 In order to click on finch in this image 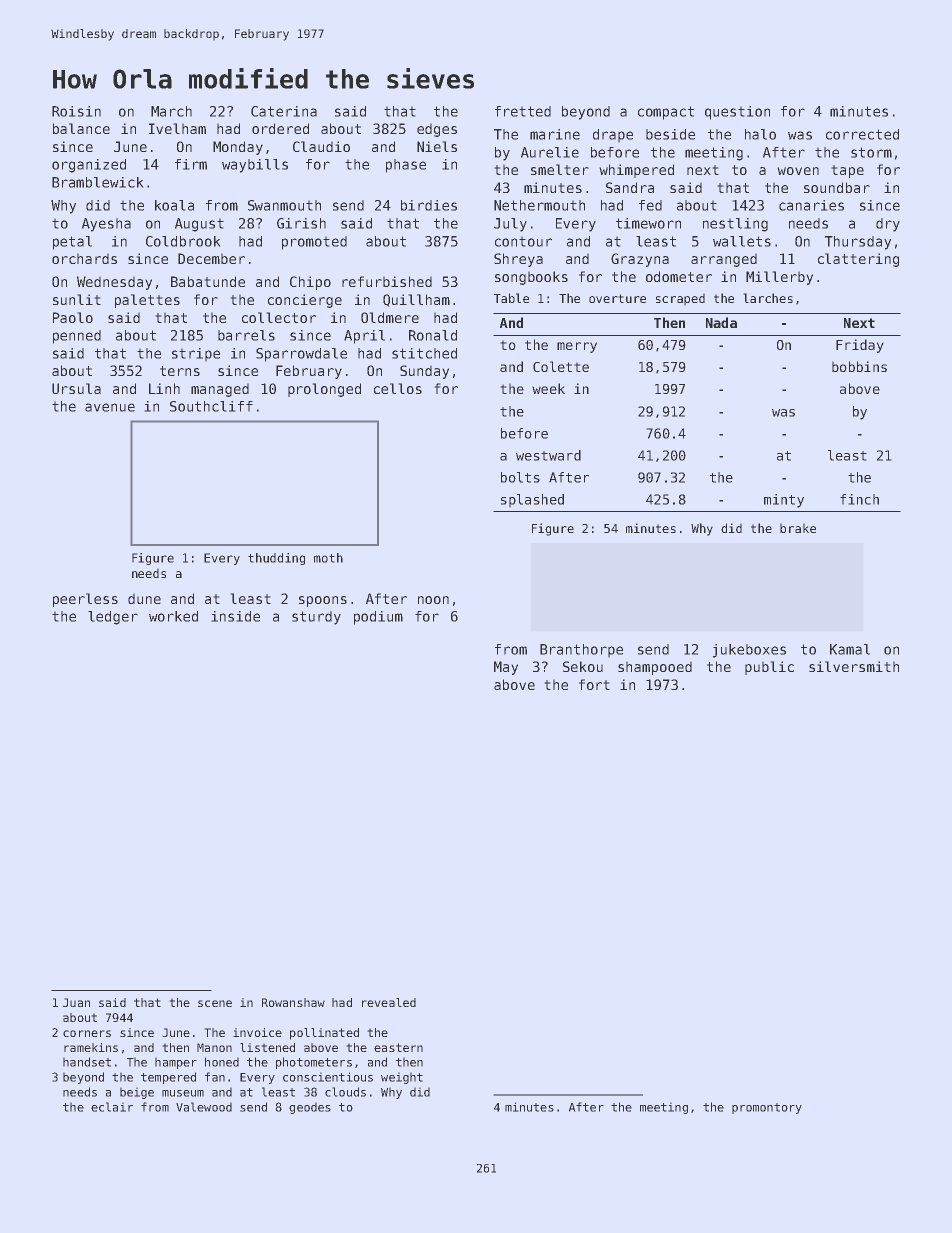, I will do `click(859, 499)`.
